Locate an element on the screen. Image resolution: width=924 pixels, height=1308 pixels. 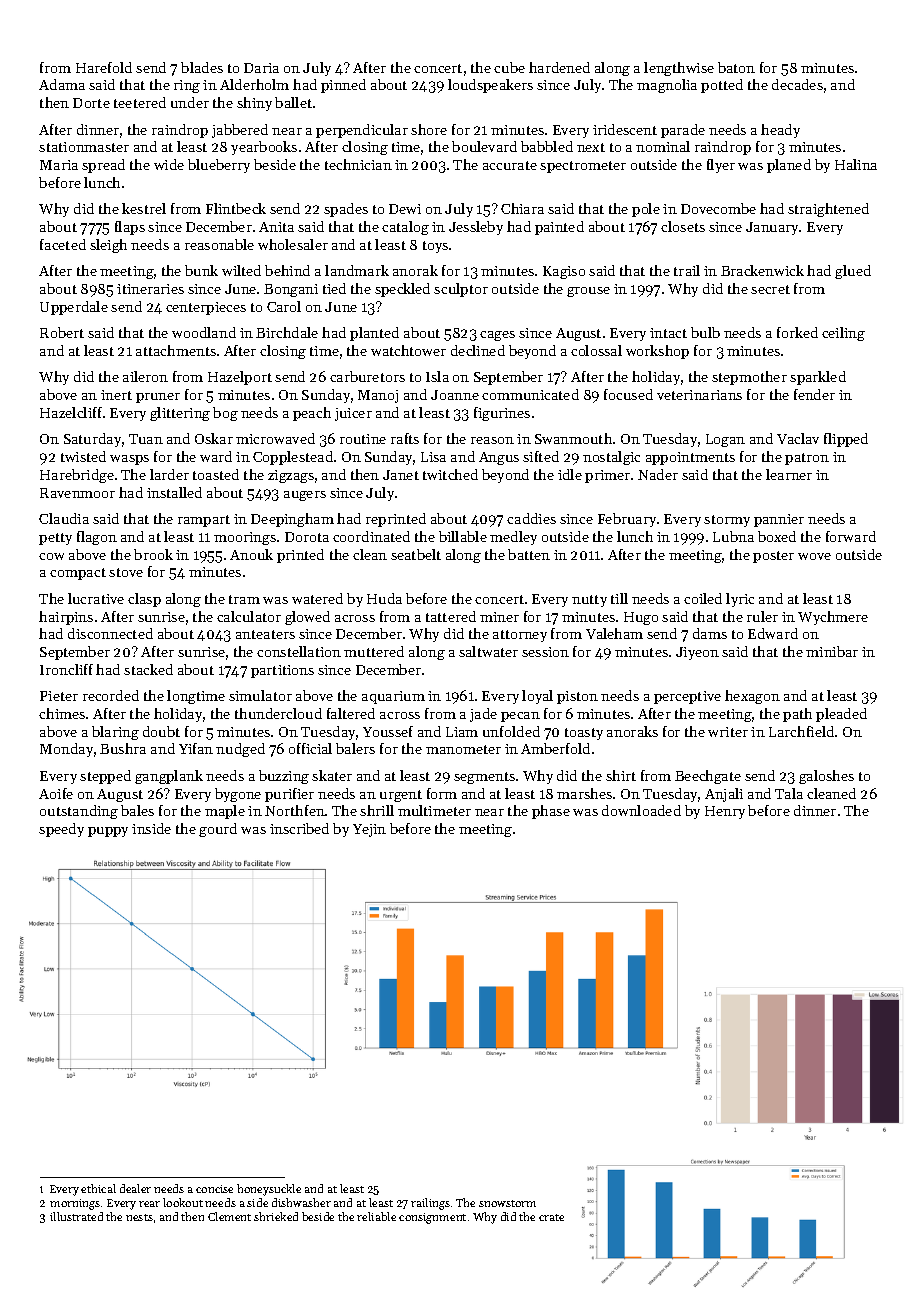
downloaded is located at coordinates (641, 810).
